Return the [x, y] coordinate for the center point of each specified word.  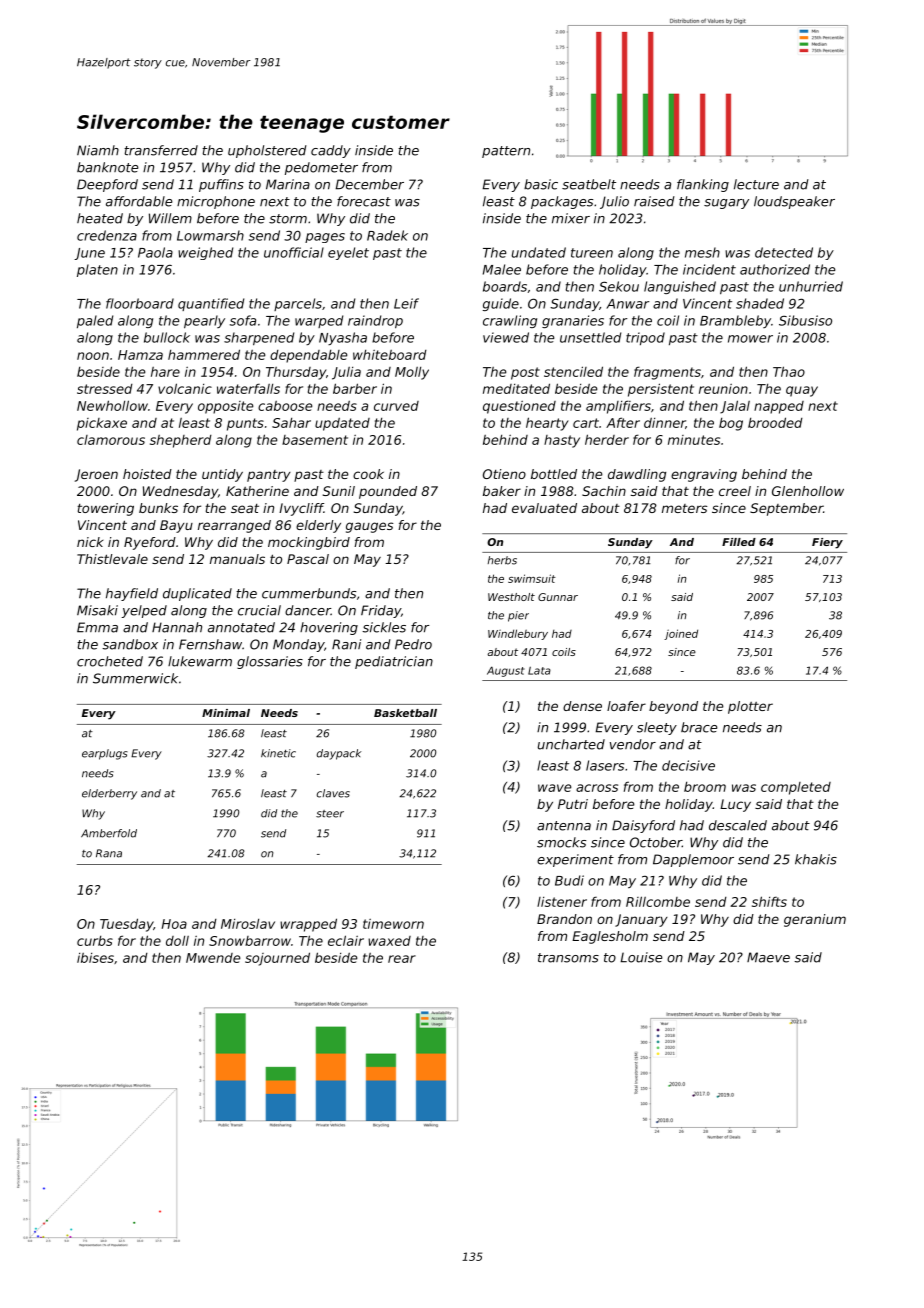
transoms [568, 958]
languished [680, 287]
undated [539, 252]
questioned [519, 407]
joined [681, 634]
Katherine [257, 491]
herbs [502, 560]
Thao [789, 371]
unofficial [294, 252]
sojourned [277, 959]
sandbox [130, 644]
